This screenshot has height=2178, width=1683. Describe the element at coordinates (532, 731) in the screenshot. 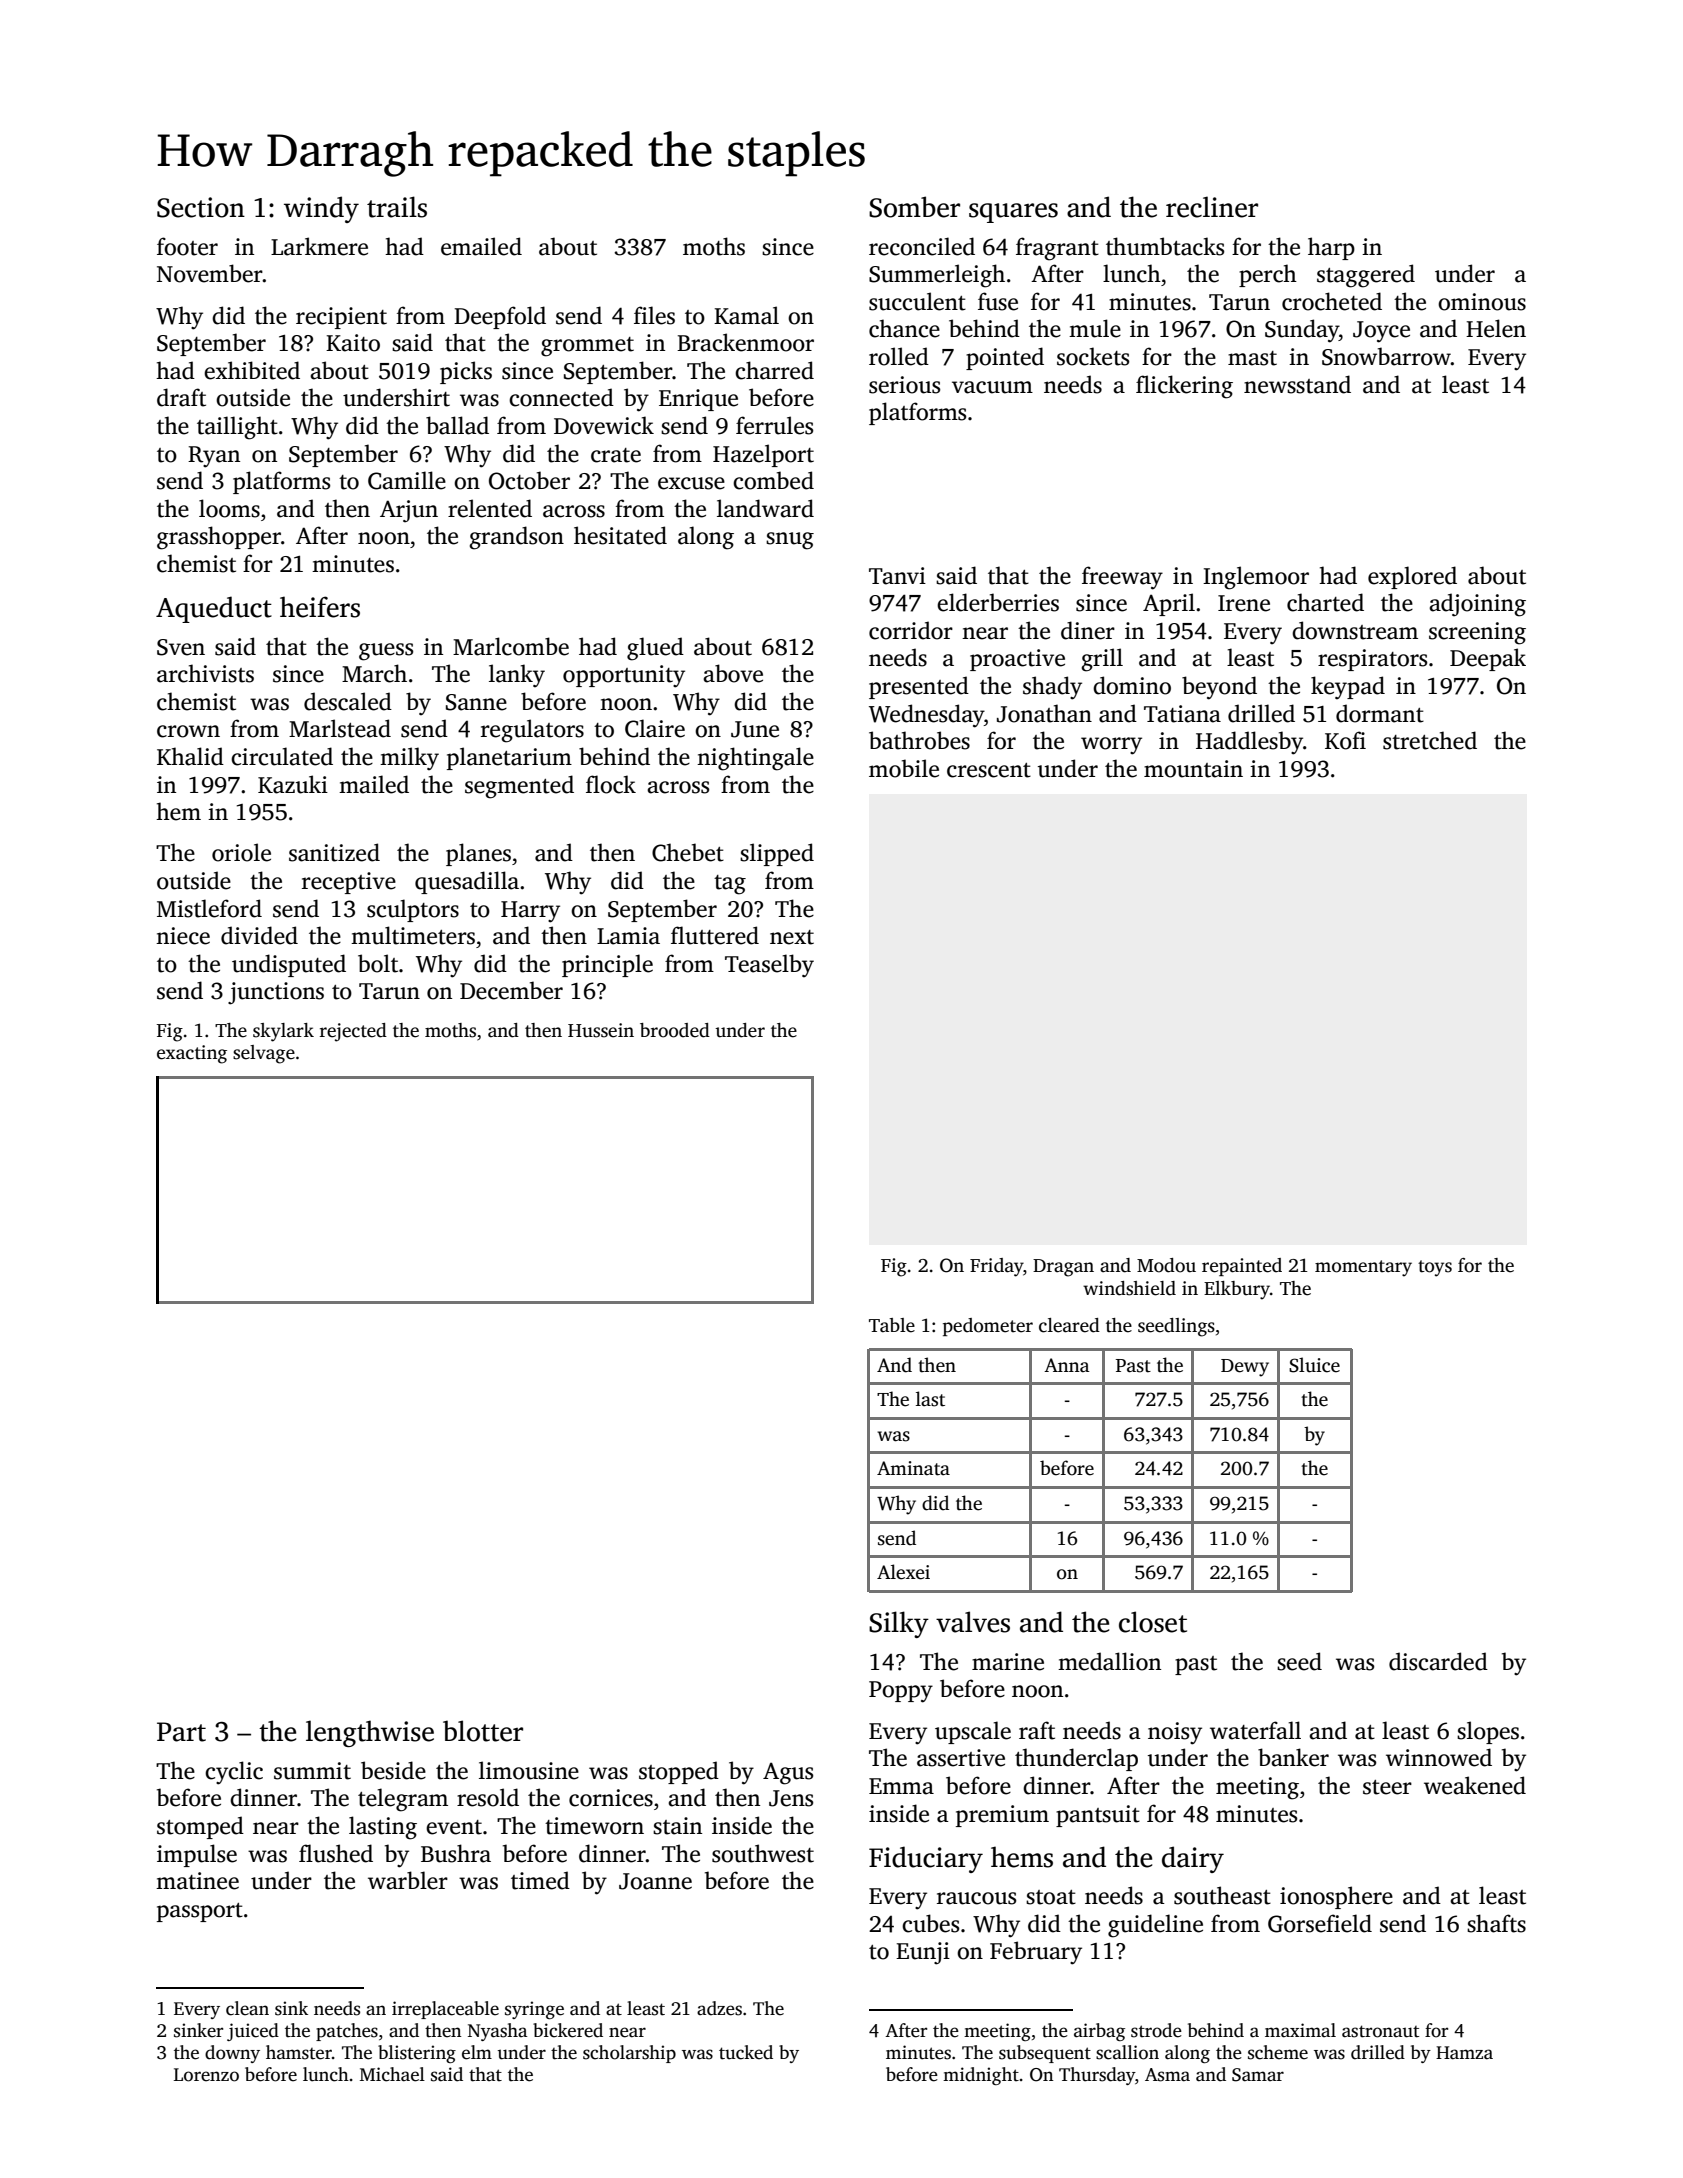

I see `regulators` at that location.
